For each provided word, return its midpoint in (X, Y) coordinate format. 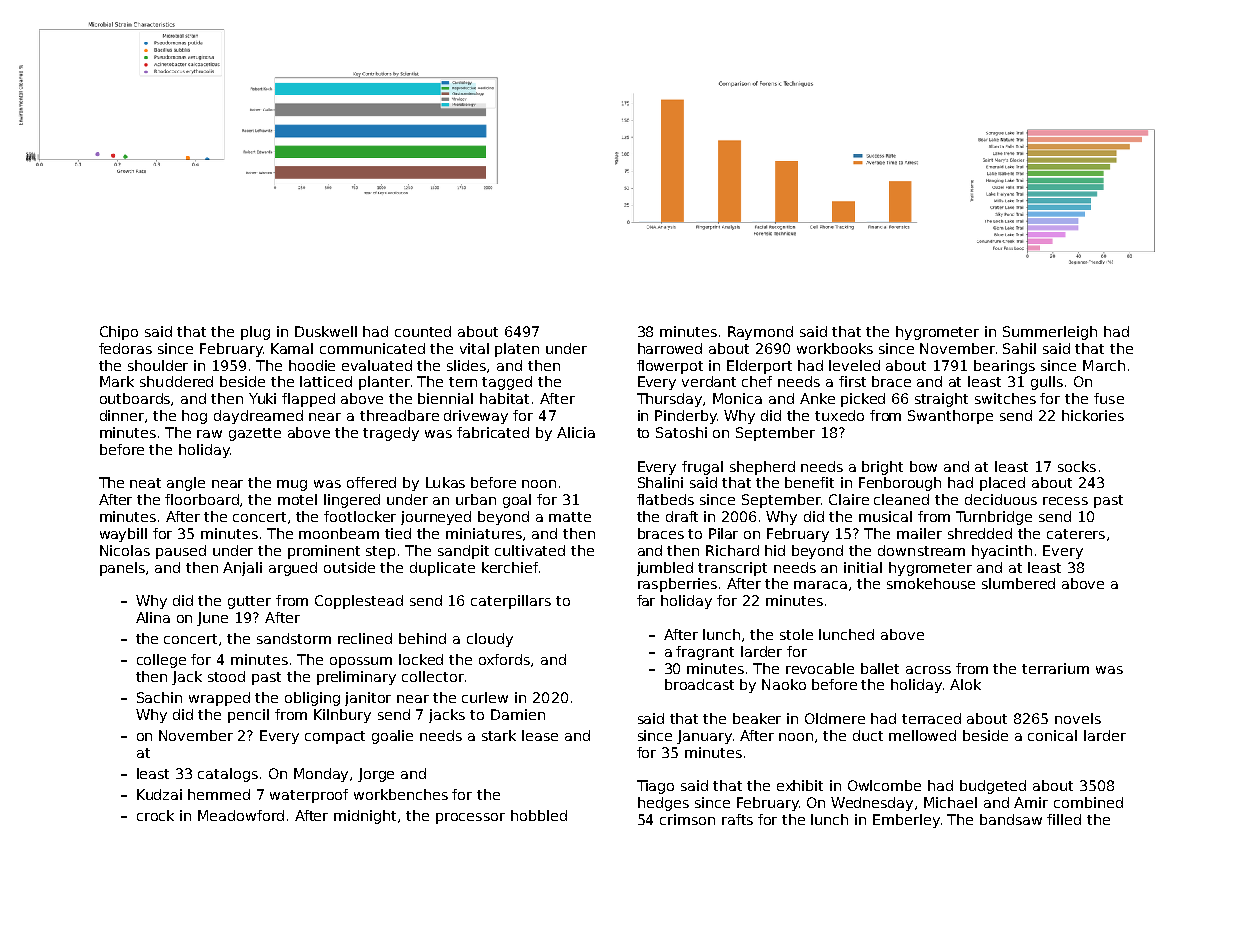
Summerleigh (1050, 333)
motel (297, 499)
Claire (849, 499)
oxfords (504, 659)
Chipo (119, 333)
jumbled (665, 569)
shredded (980, 533)
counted (423, 331)
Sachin (159, 697)
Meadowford (241, 815)
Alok (965, 684)
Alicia (576, 432)
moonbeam (339, 533)
